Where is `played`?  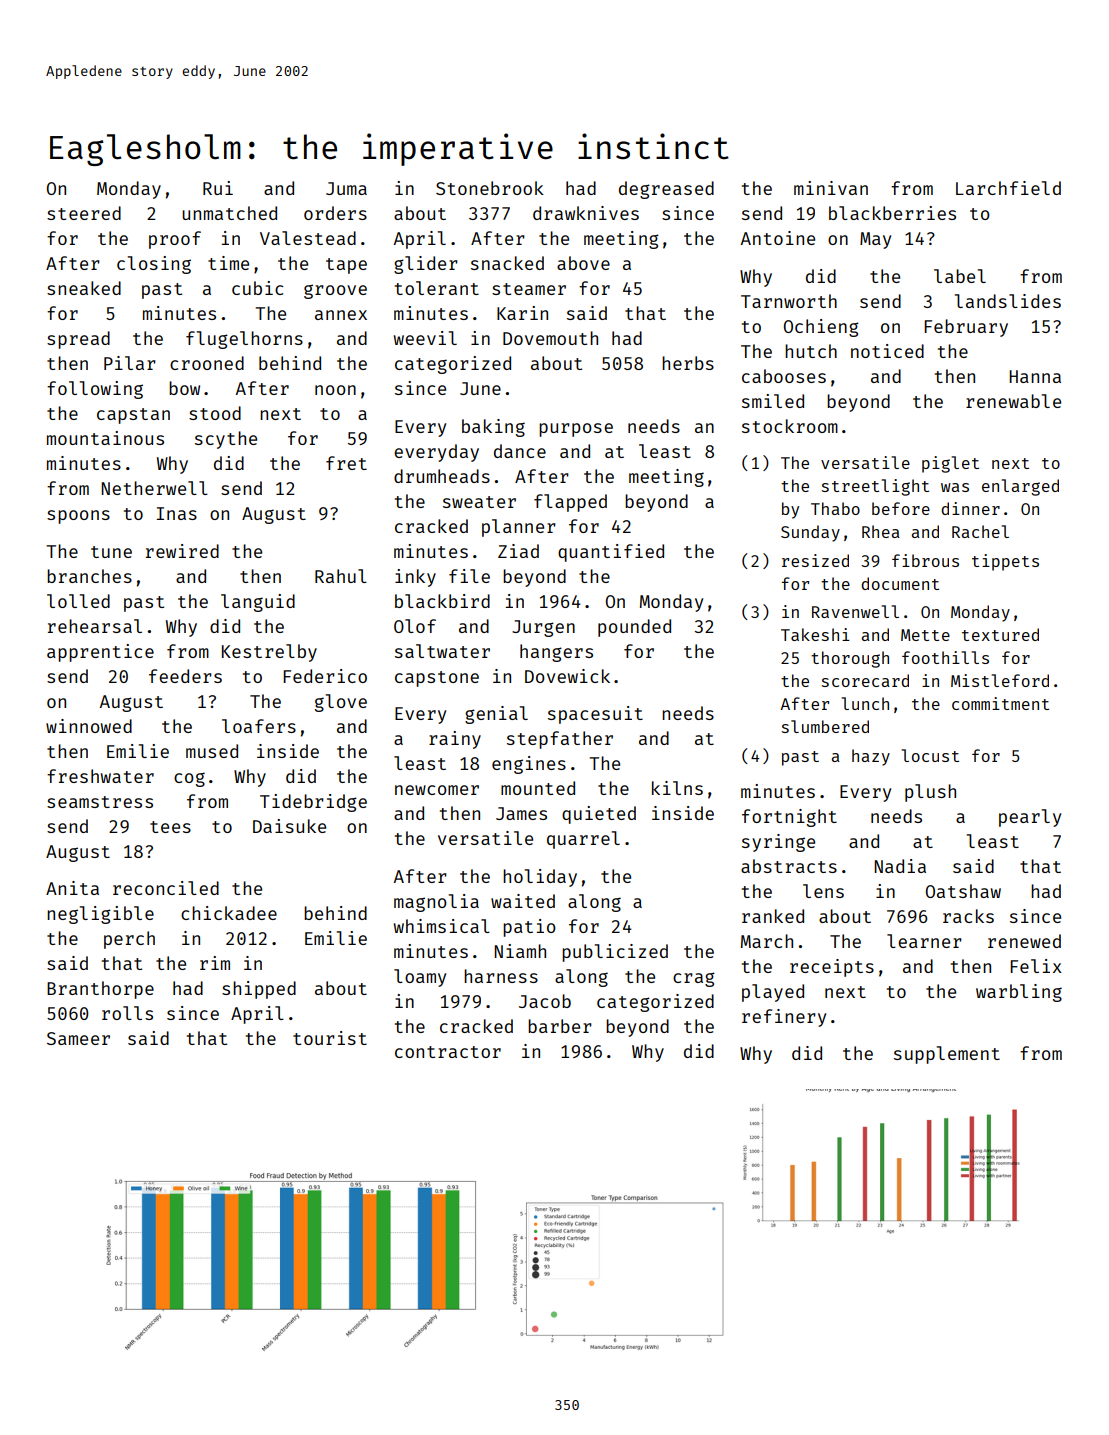
played is located at coordinates (773, 993).
